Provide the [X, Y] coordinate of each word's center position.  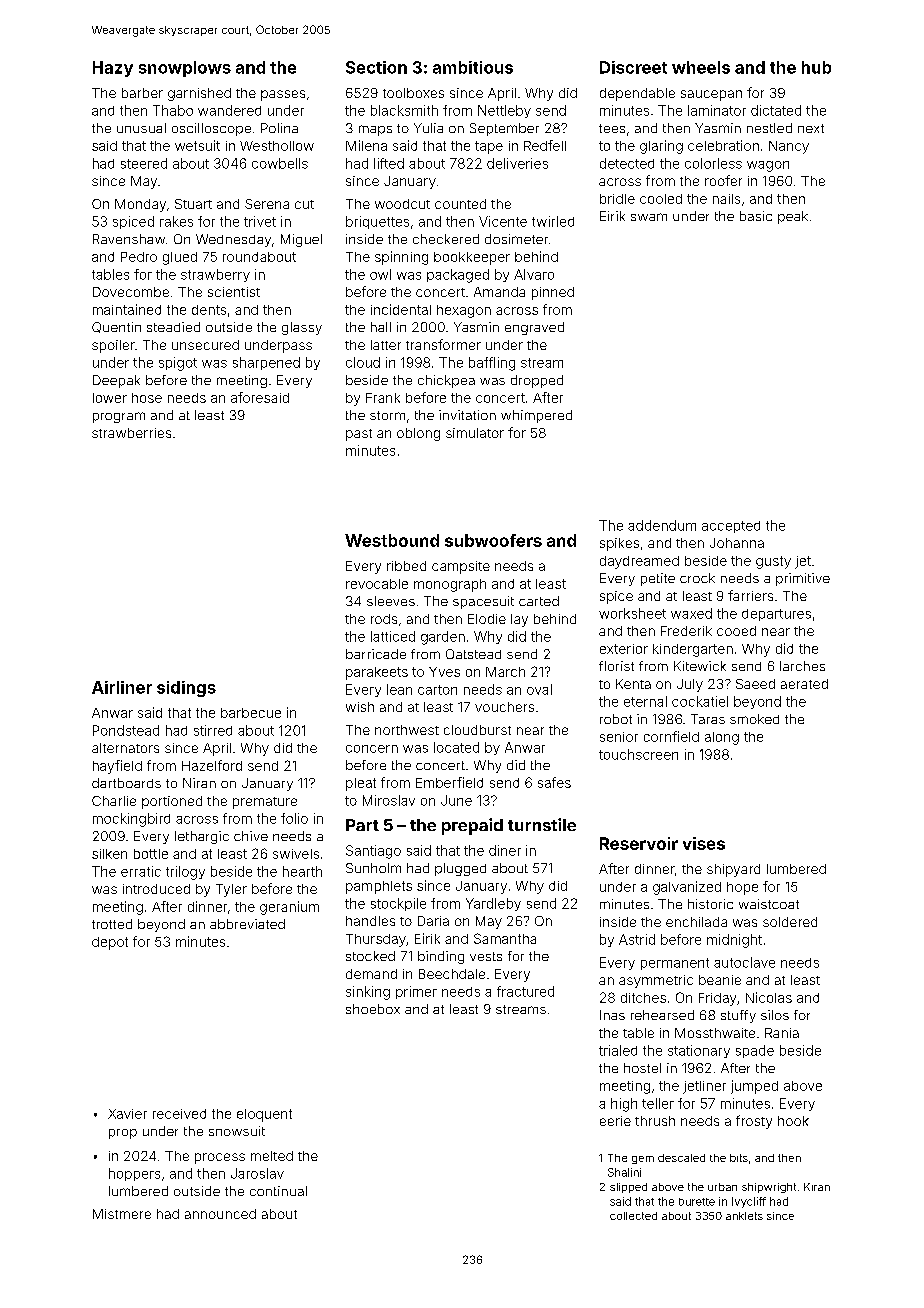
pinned [553, 293]
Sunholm [373, 868]
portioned [172, 802]
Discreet [633, 67]
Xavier [127, 1114]
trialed [618, 1050]
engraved [534, 328]
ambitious [473, 67]
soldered [790, 922]
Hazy [113, 69]
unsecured [205, 345]
